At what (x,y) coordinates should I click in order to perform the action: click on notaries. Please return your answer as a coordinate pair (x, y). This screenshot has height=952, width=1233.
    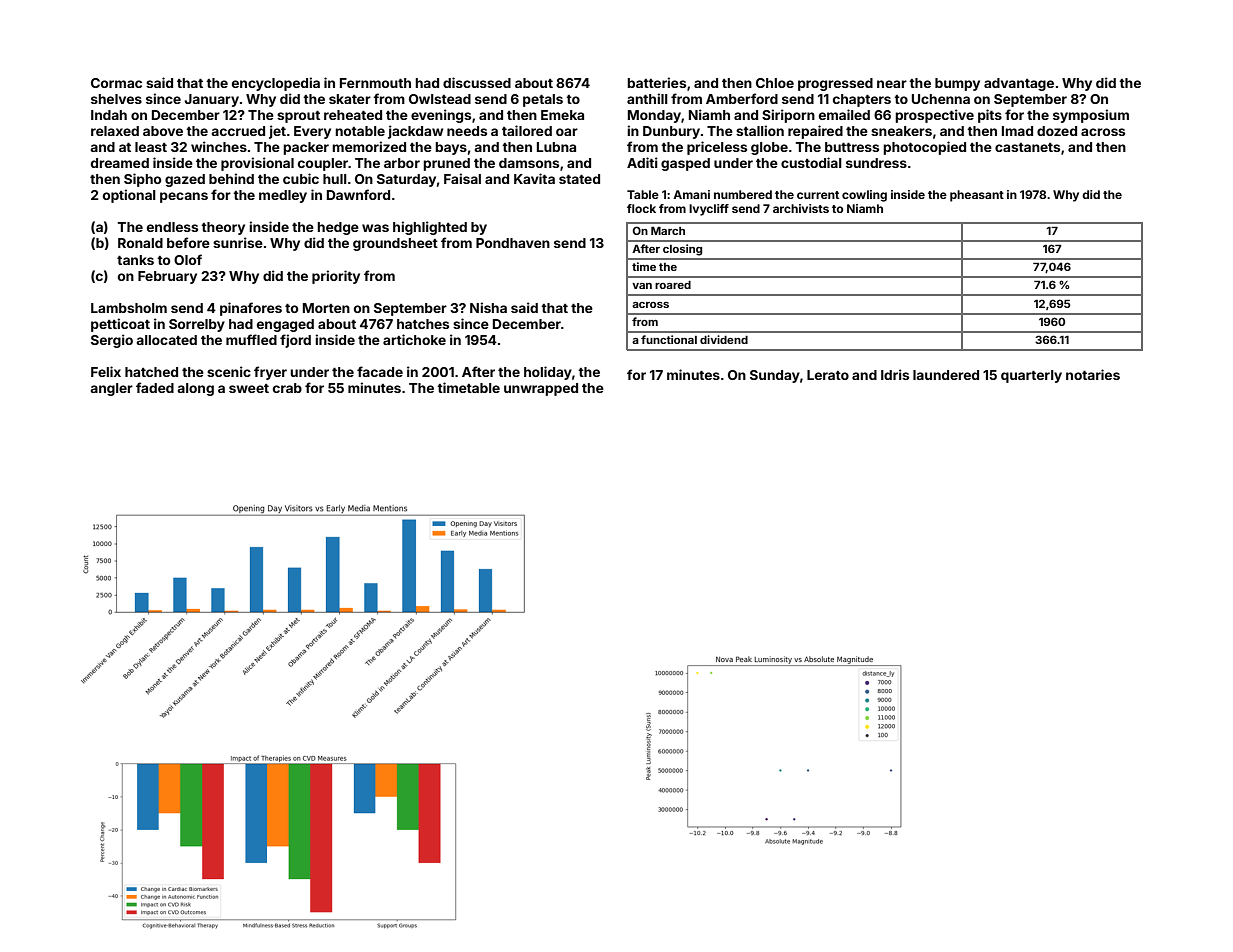
    Looking at the image, I should click on (1093, 374).
